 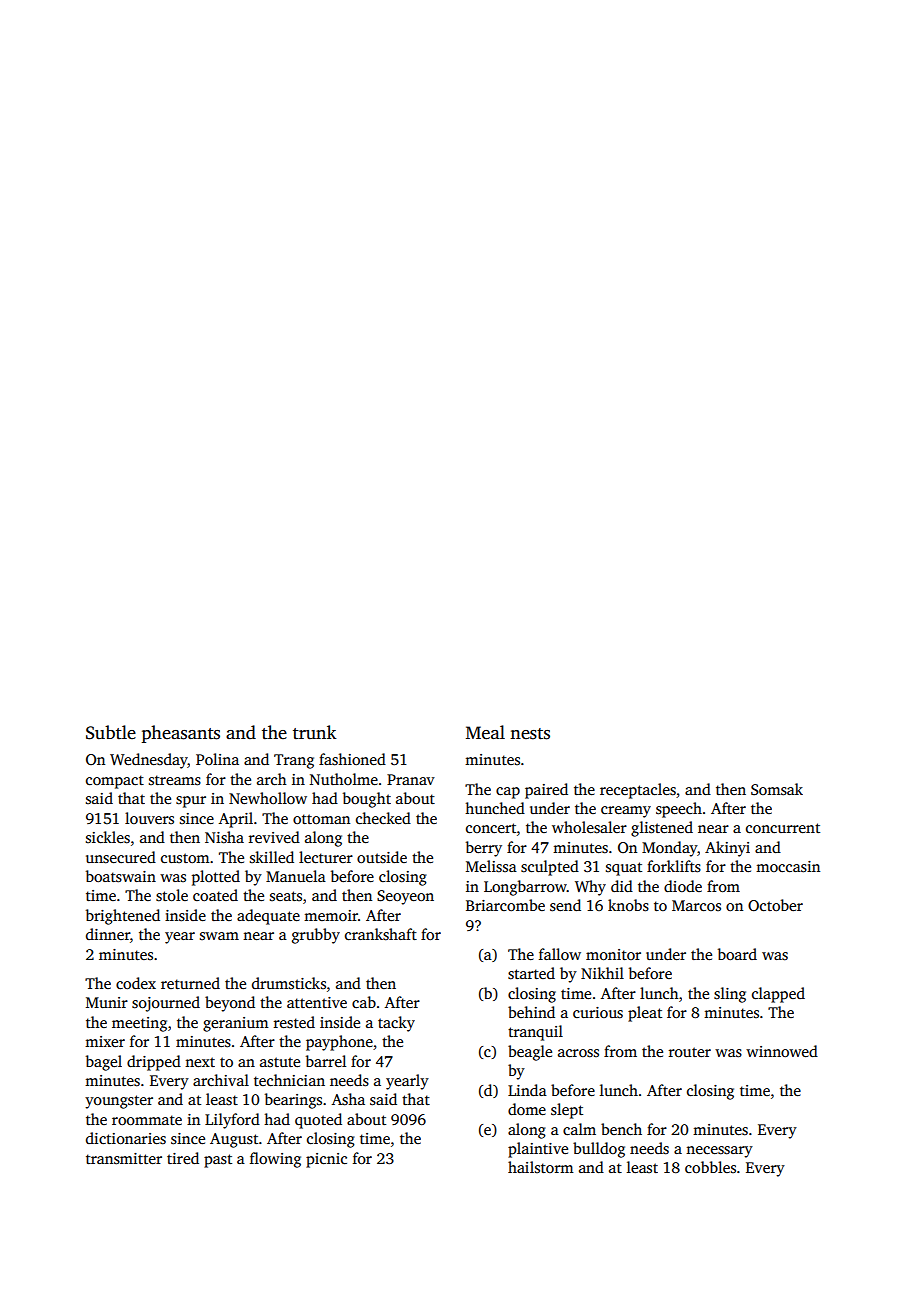 I want to click on crankshaft, so click(x=381, y=934).
